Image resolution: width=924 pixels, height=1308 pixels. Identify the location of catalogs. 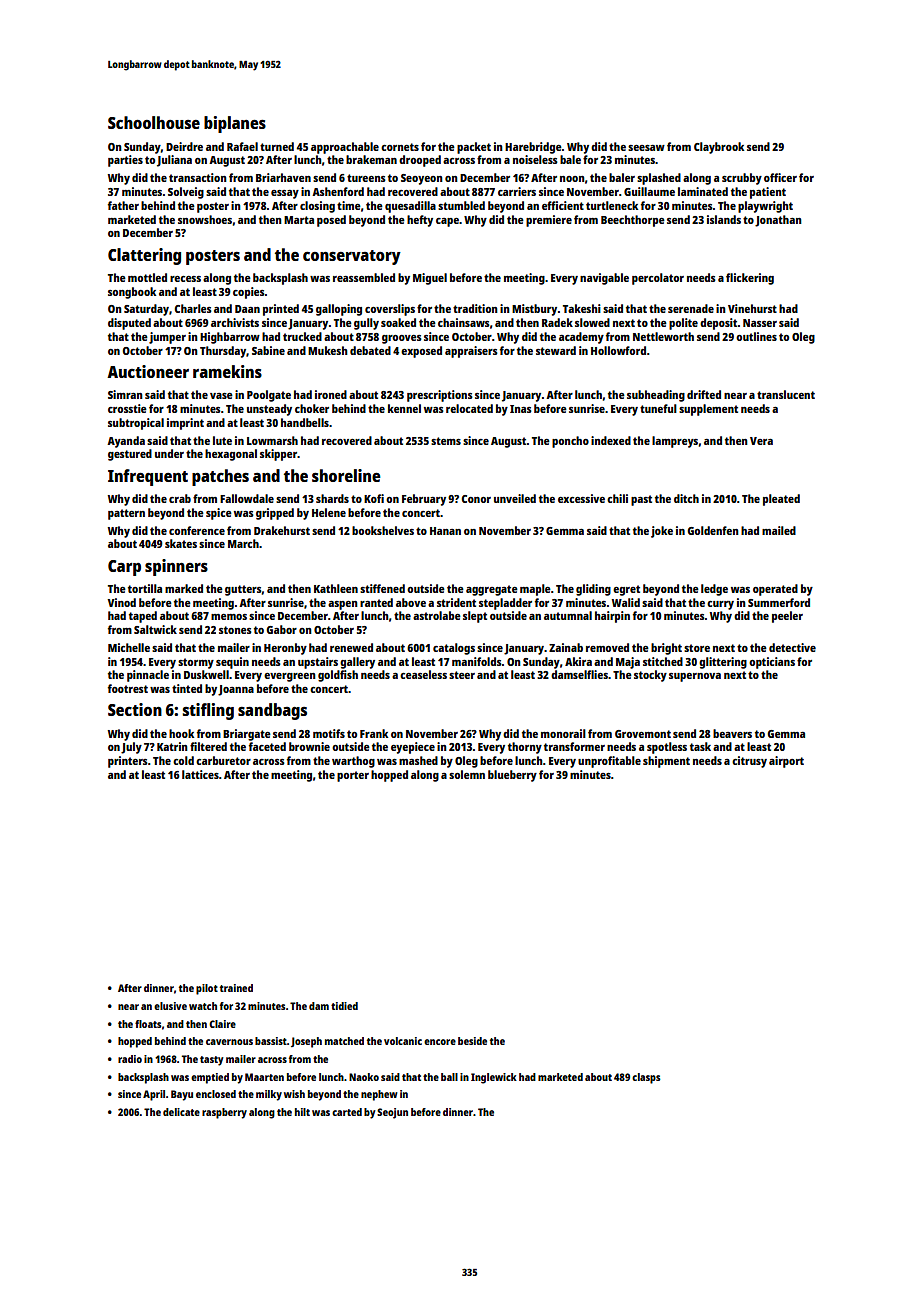
(454, 649).
